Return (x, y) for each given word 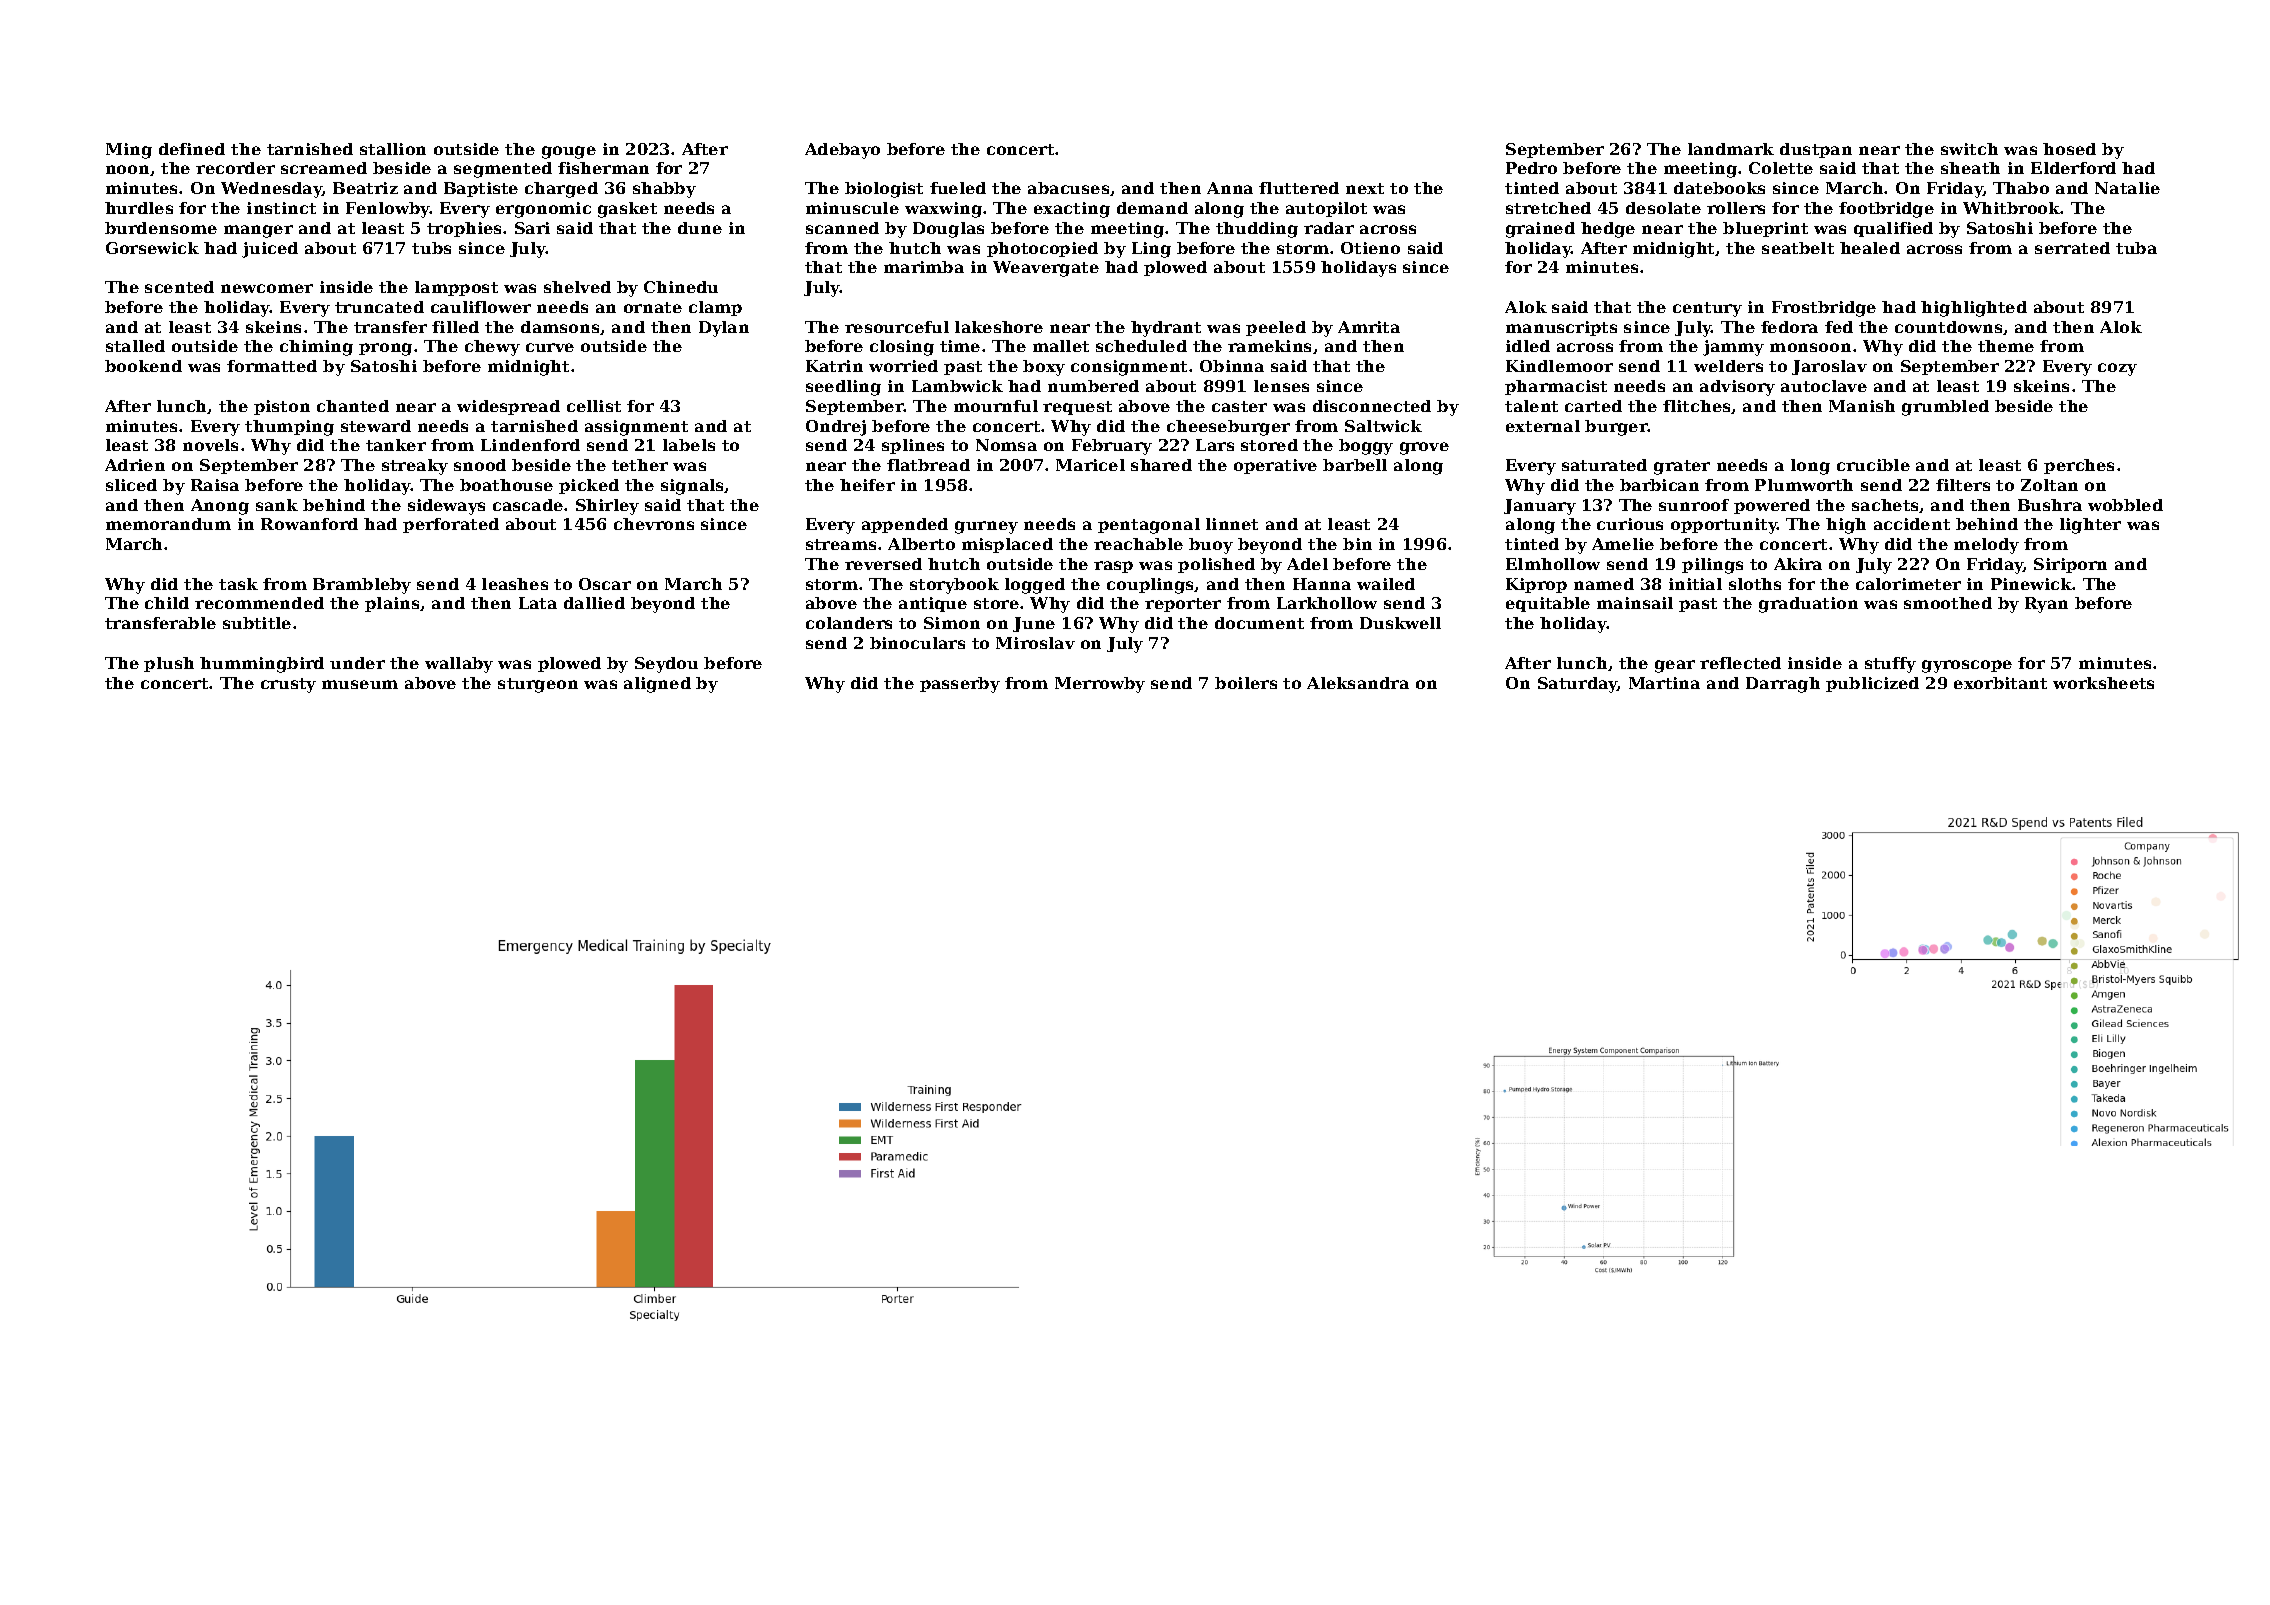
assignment (636, 428)
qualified (1893, 229)
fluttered (1299, 188)
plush (169, 664)
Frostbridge (1824, 309)
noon (127, 169)
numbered (1093, 386)
